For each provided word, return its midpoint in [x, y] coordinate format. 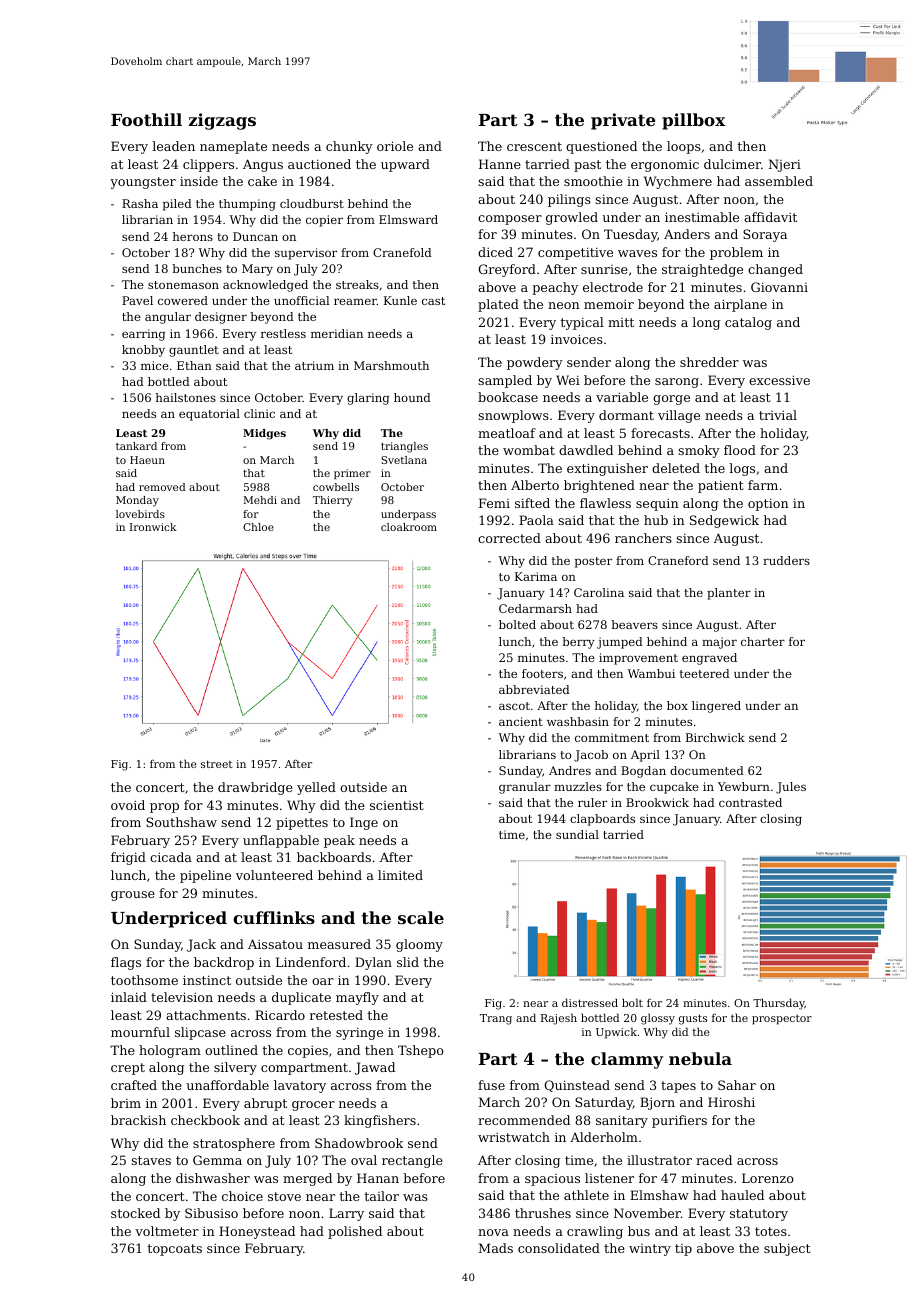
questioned [601, 147]
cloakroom [409, 527]
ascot [514, 706]
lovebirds [140, 514]
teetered [705, 673]
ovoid [128, 805]
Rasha [140, 203]
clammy [627, 1060]
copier [324, 221]
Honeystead [257, 1232]
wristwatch [514, 1137]
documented [707, 770]
